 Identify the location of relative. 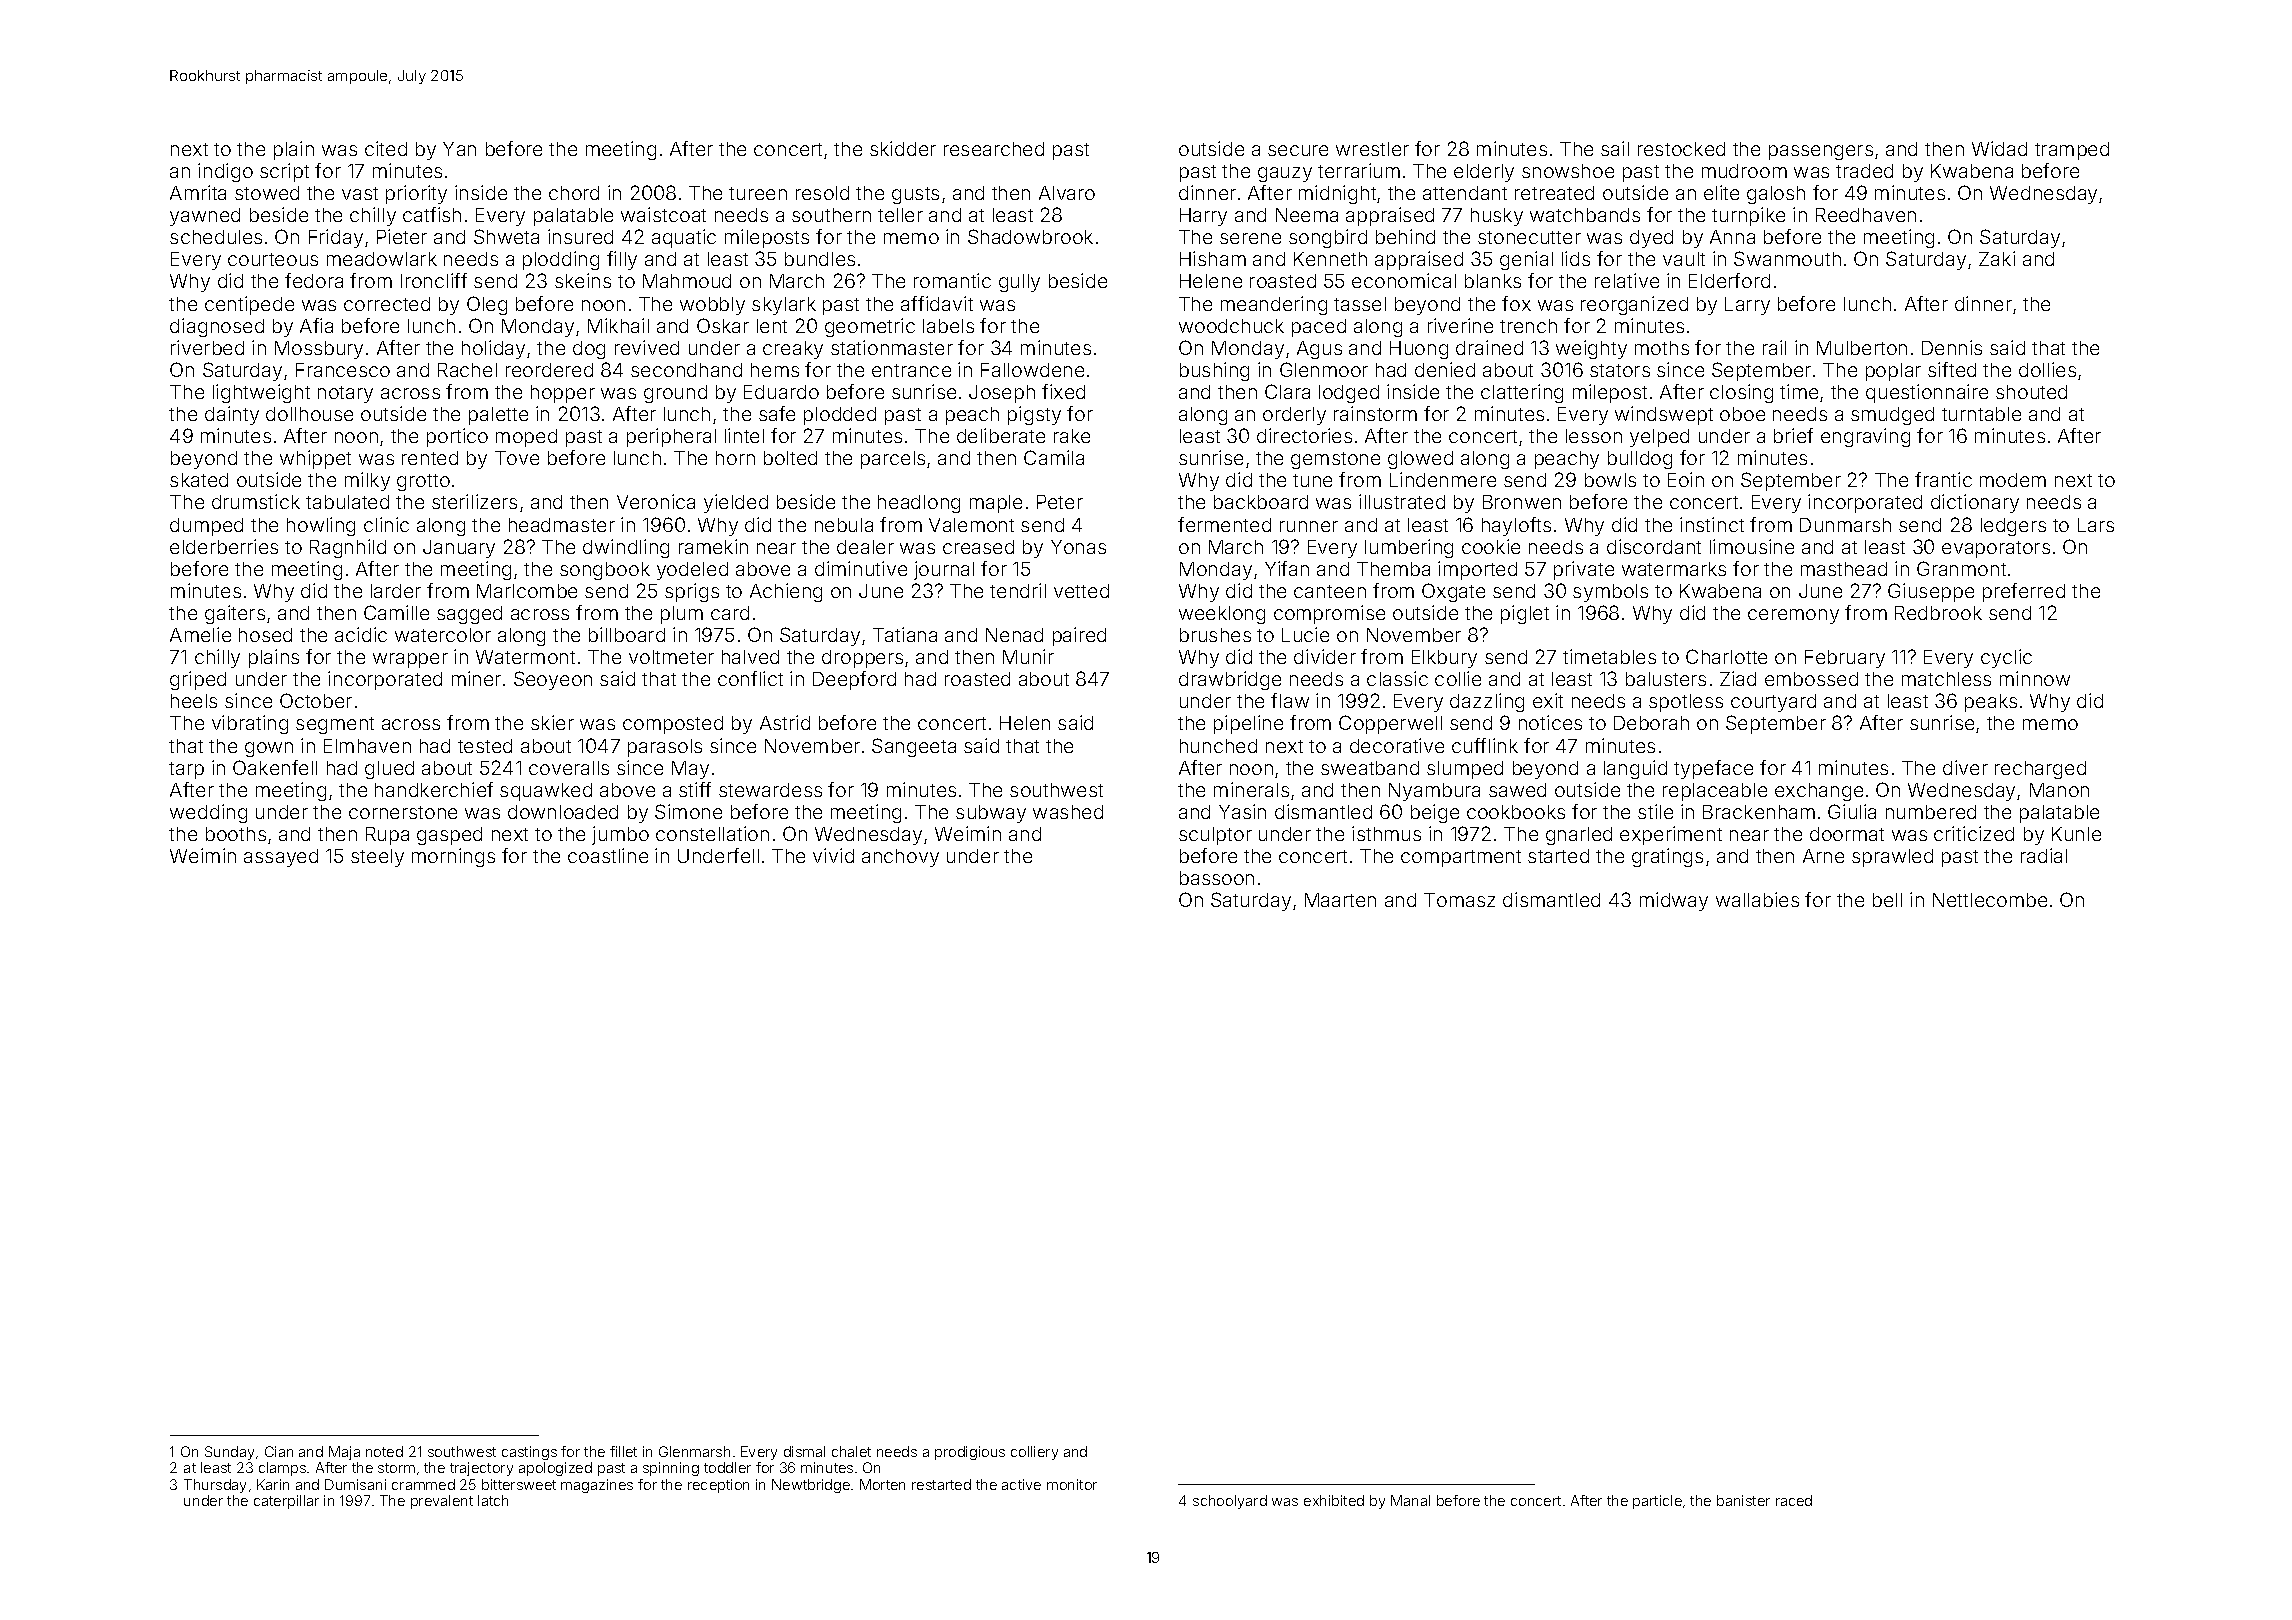
(1627, 280).
